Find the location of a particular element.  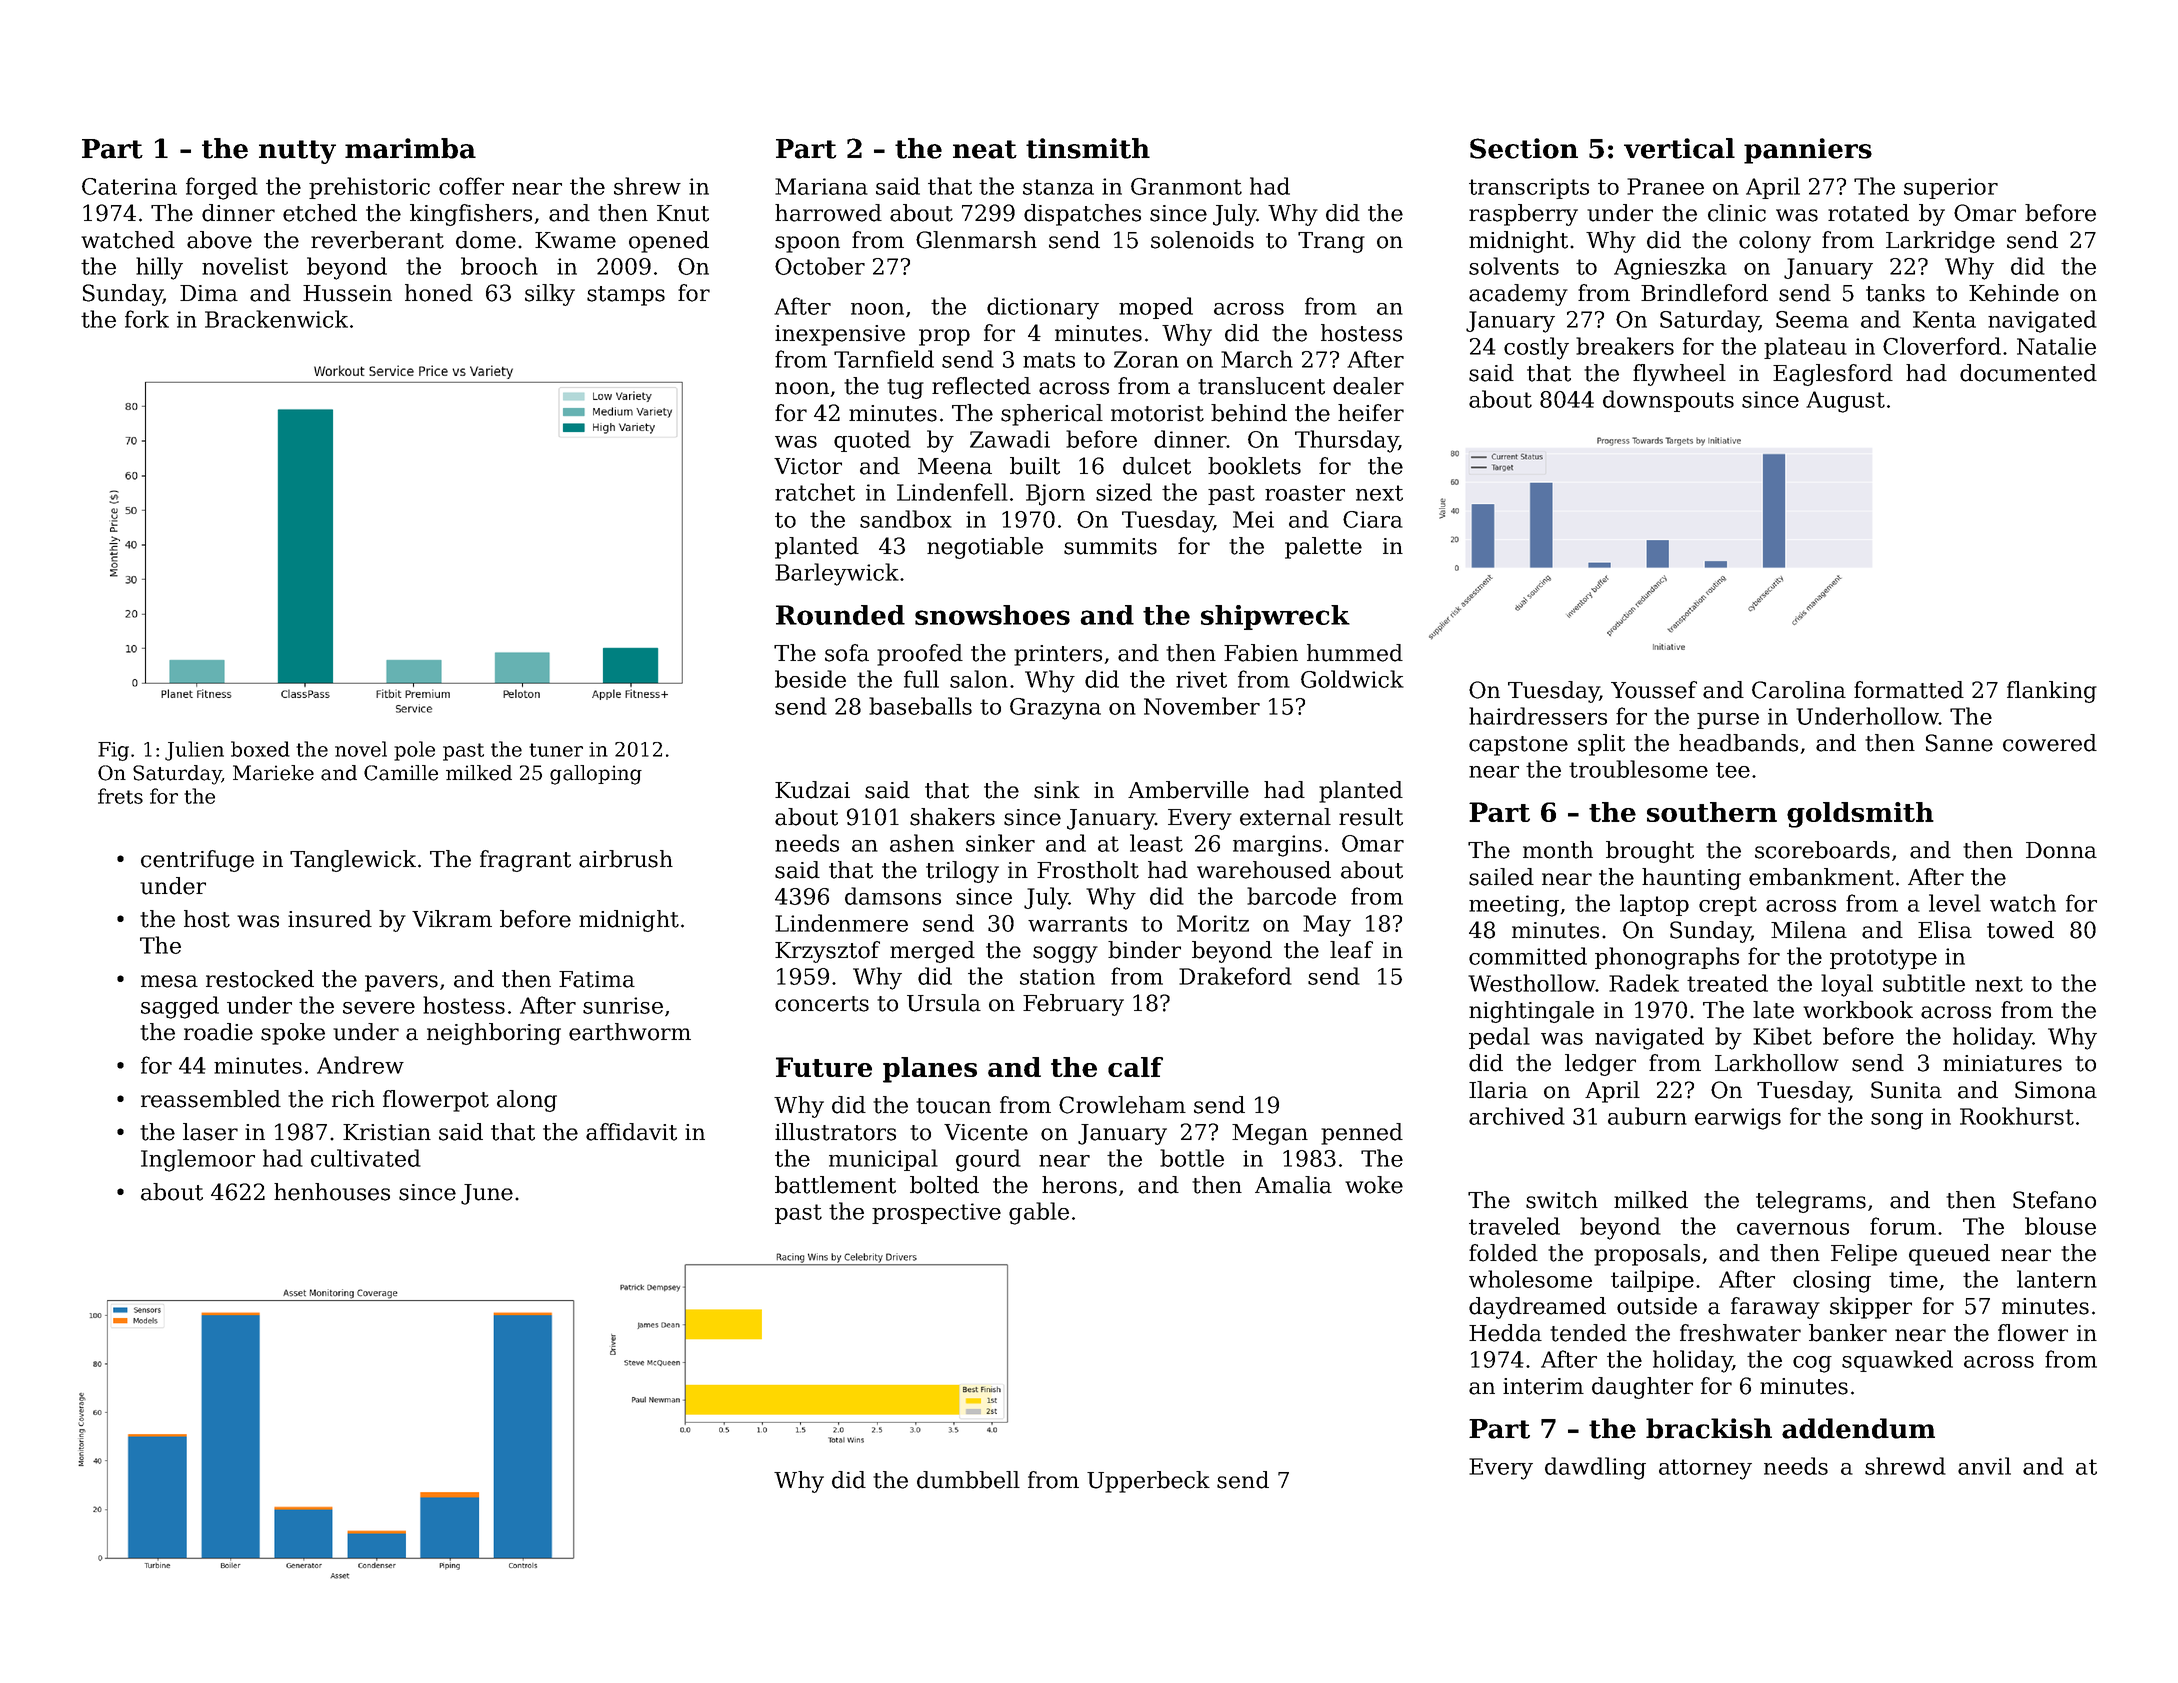

anvil is located at coordinates (1984, 1466).
